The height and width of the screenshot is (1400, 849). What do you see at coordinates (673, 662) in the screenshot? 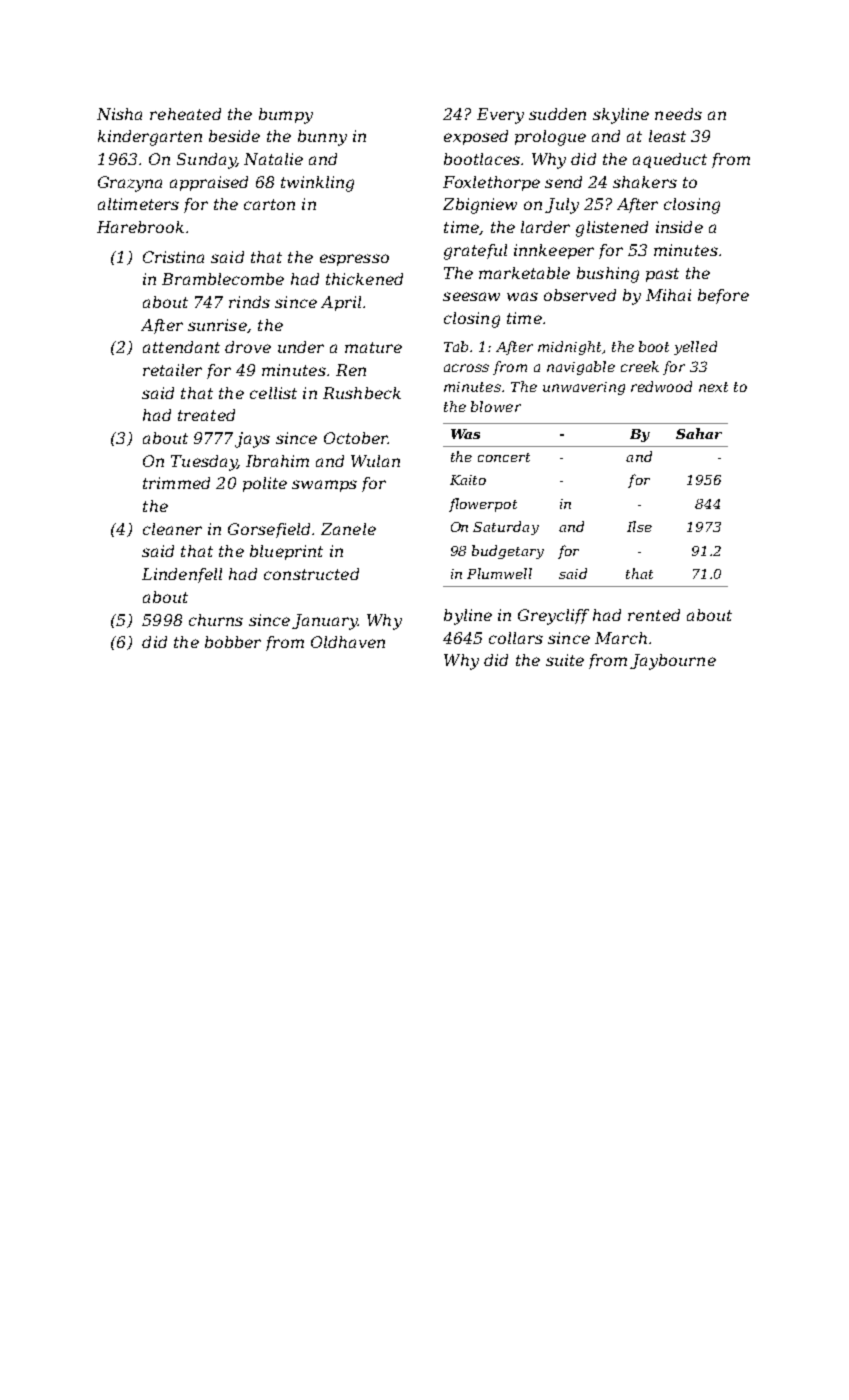
I see `Jaybourne` at bounding box center [673, 662].
